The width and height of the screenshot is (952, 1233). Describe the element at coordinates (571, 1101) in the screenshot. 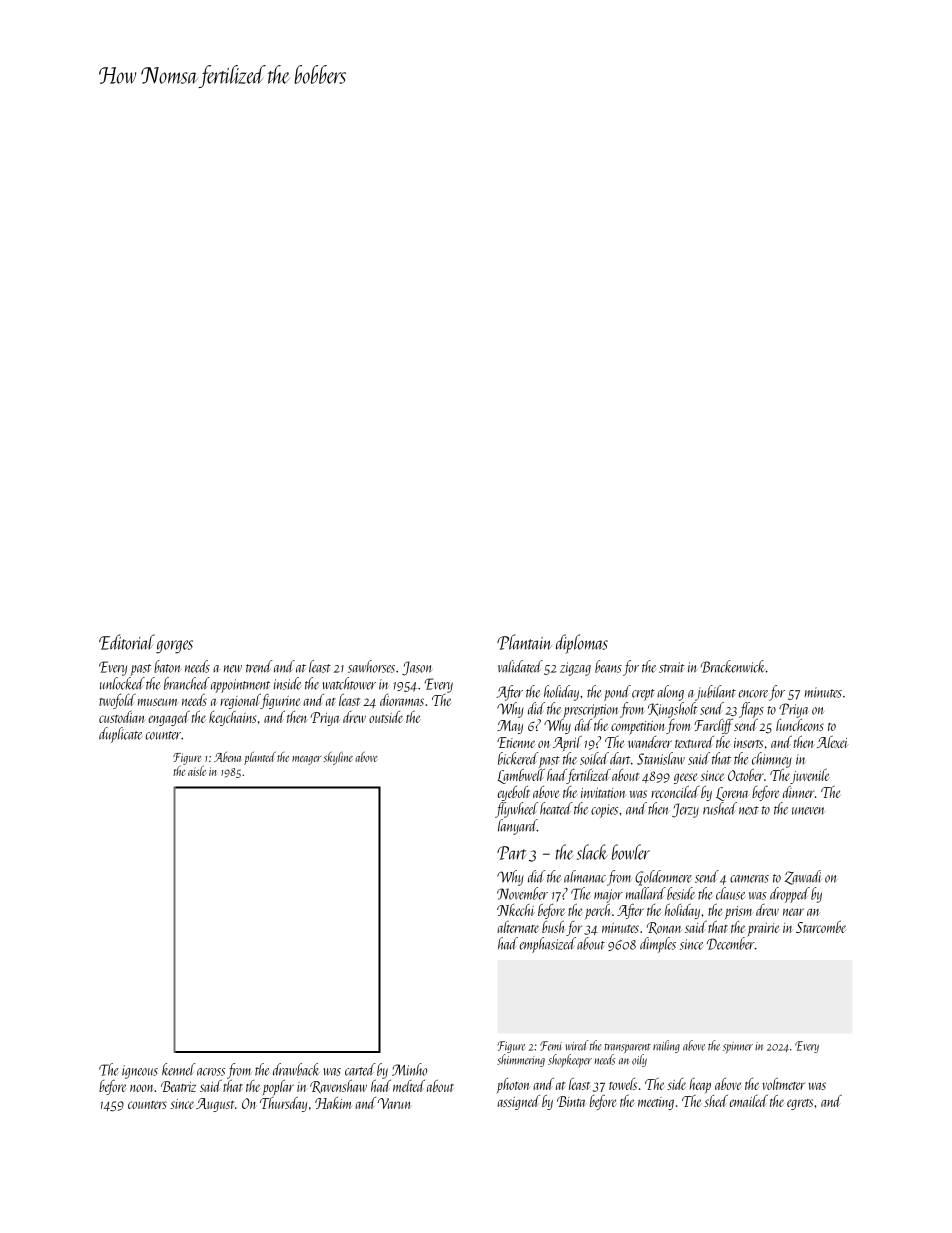

I see `Binta` at that location.
